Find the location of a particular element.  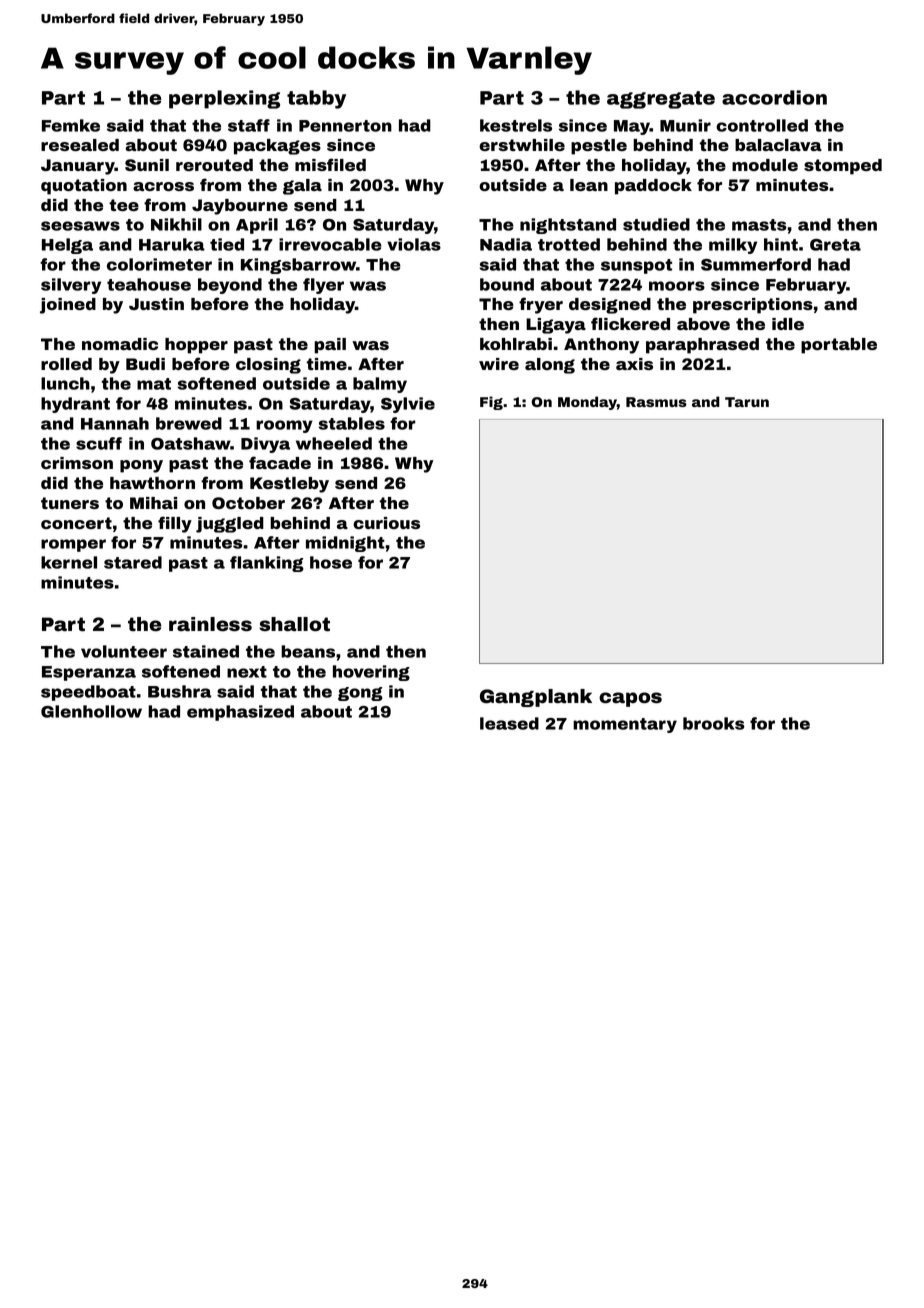

along is located at coordinates (550, 366).
